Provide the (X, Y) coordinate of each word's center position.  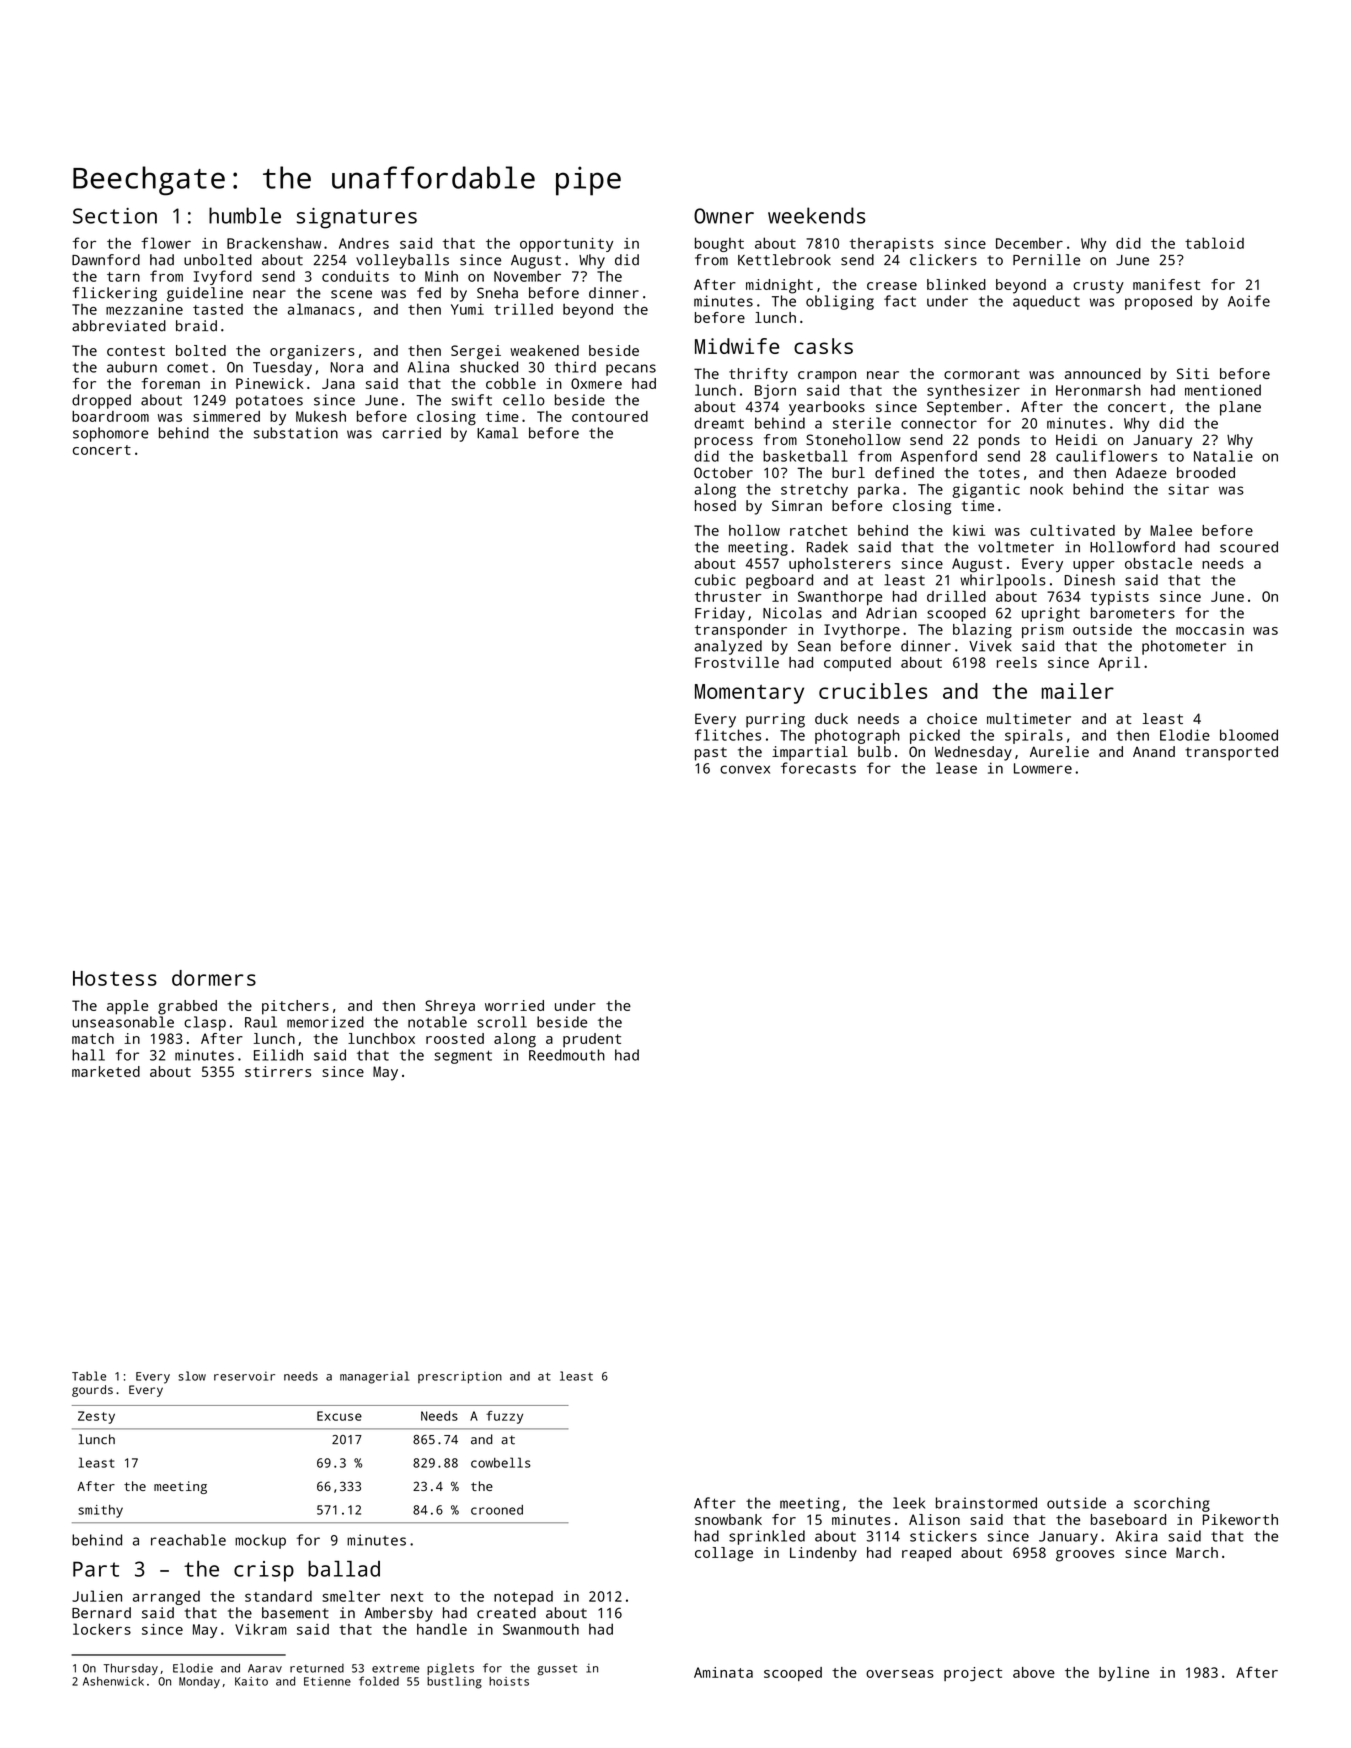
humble (245, 215)
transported (1231, 753)
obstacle (1158, 563)
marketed (106, 1071)
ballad (344, 1569)
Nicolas (792, 613)
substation (296, 433)
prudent (592, 1040)
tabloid (1214, 243)
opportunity (566, 245)
